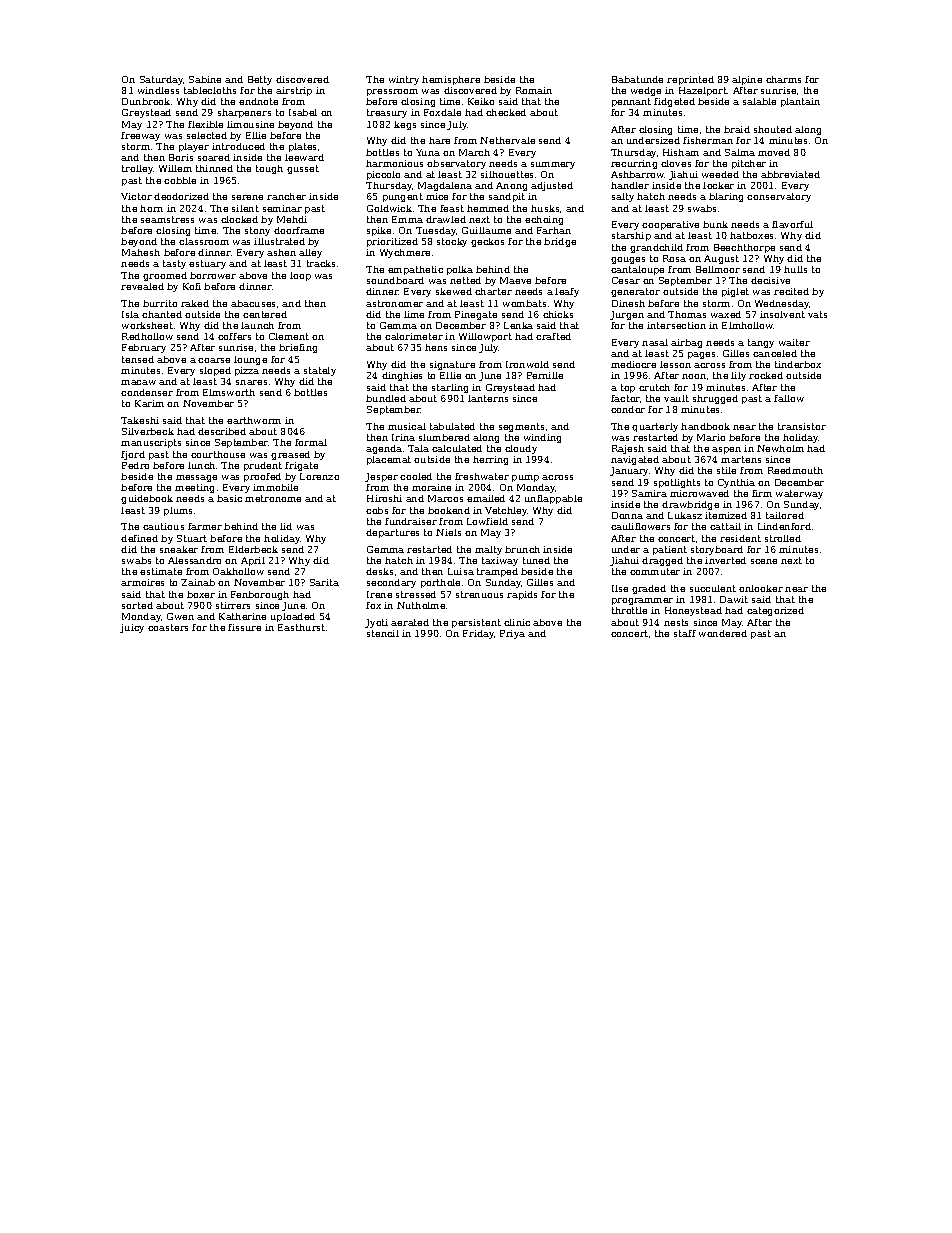 The image size is (952, 1233). Describe the element at coordinates (735, 292) in the screenshot. I see `piglet` at that location.
